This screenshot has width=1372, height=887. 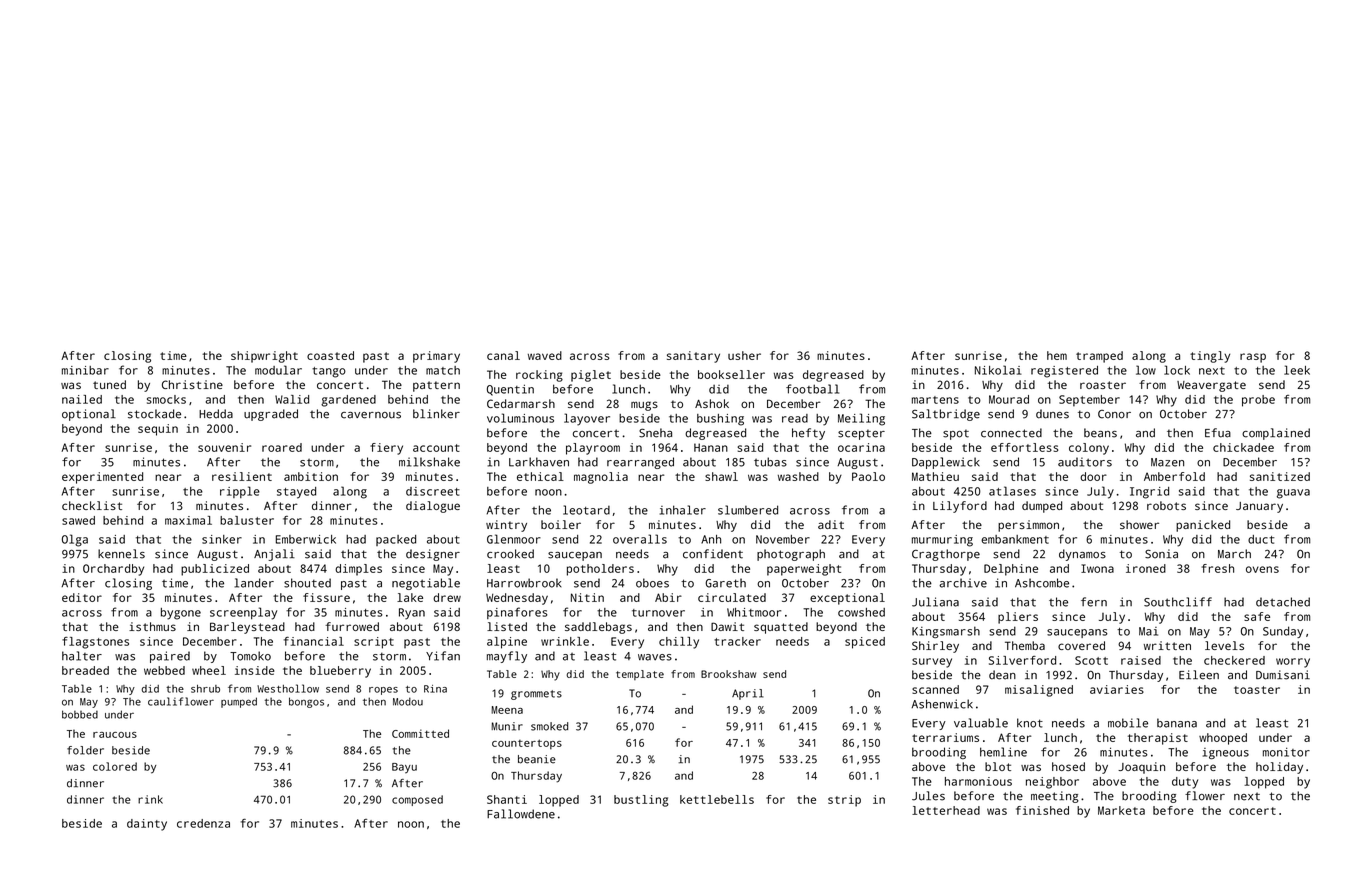 I want to click on piglet, so click(x=591, y=376).
